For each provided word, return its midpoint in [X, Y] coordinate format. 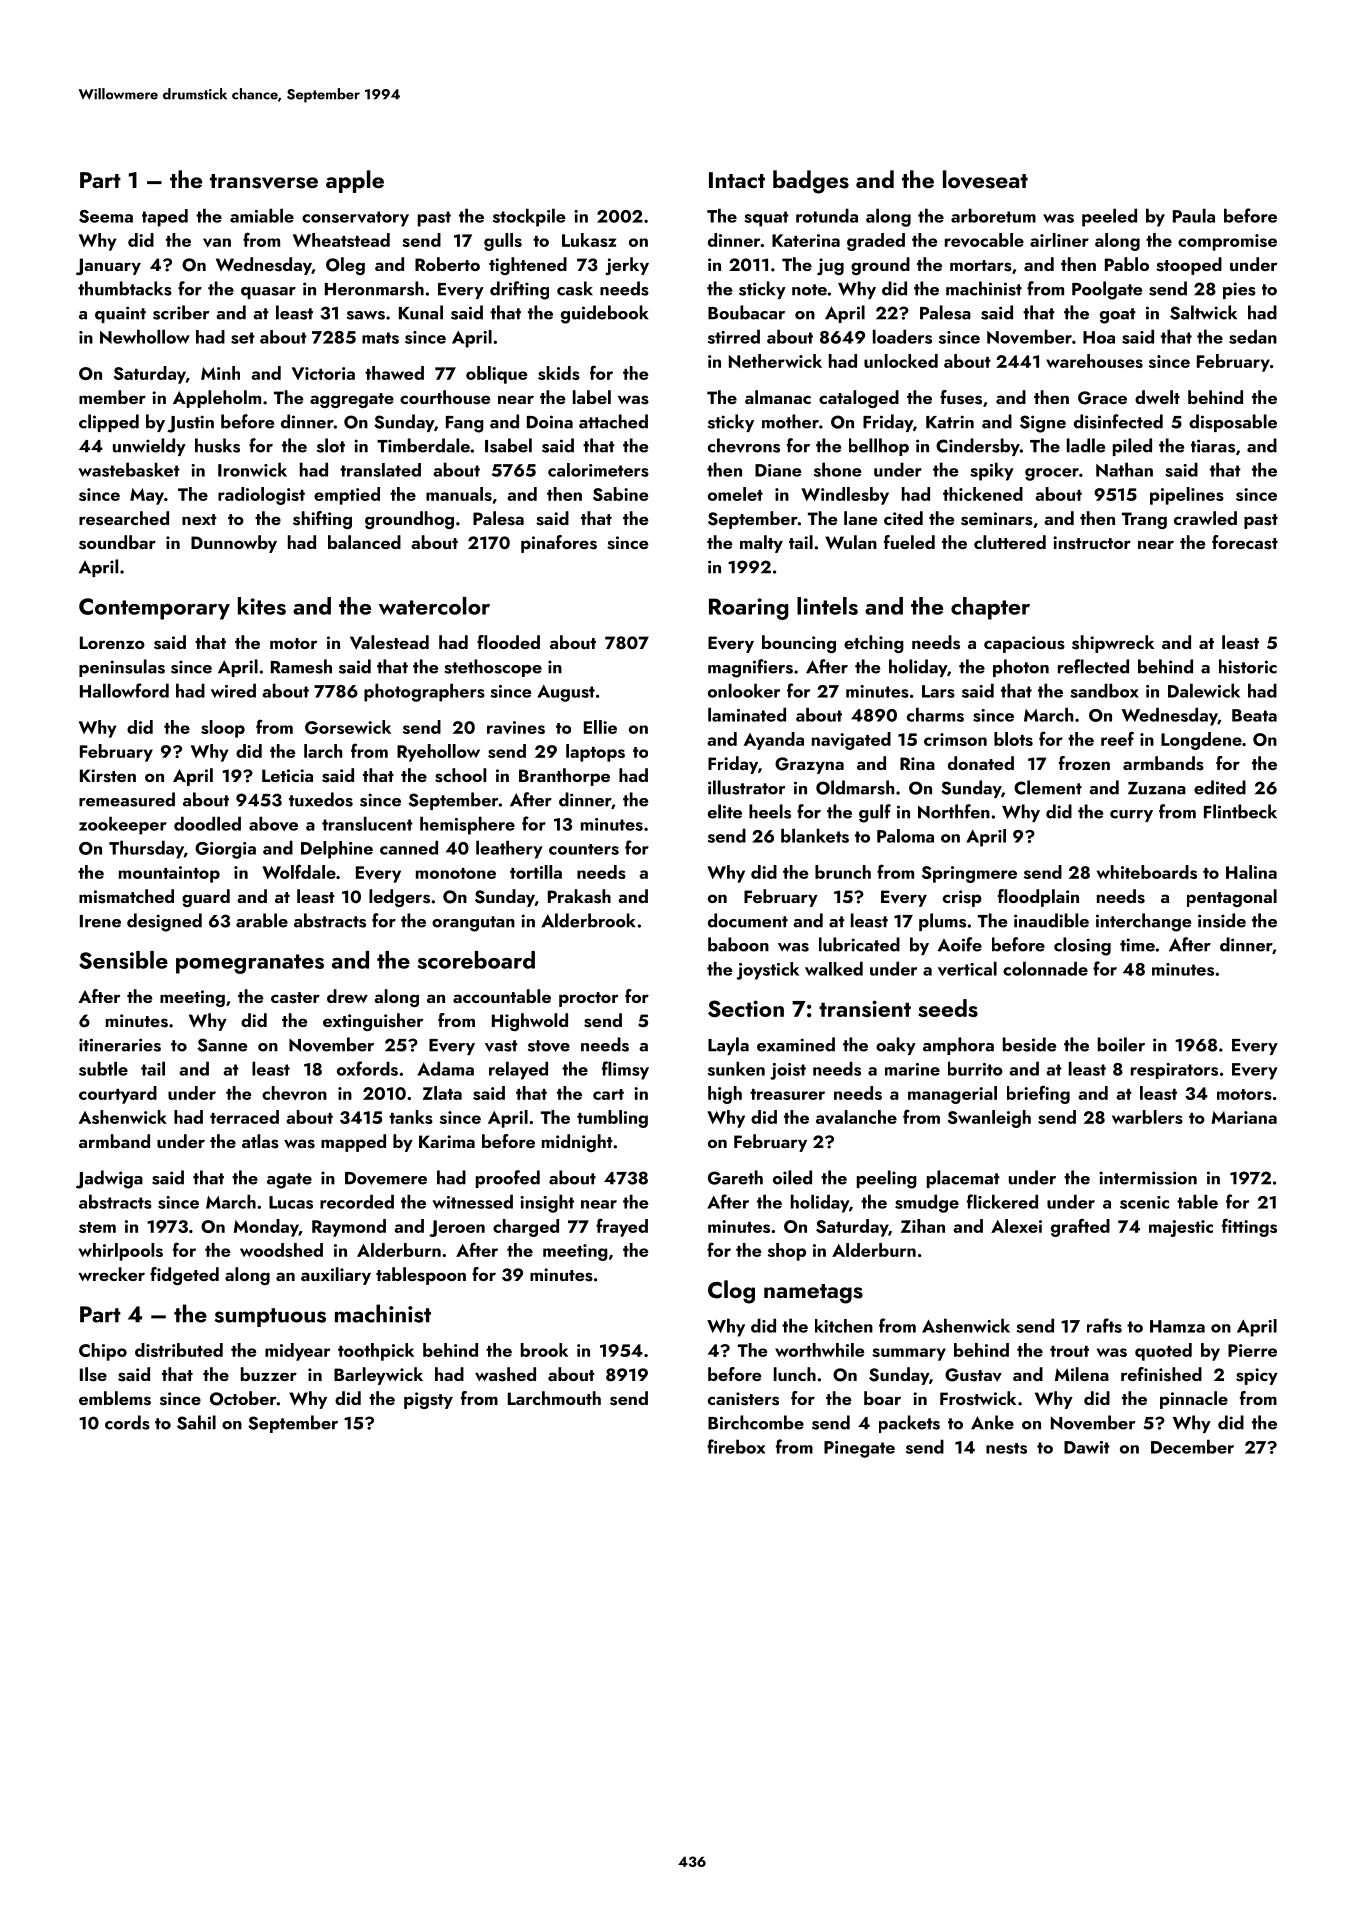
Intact [737, 180]
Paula [1194, 215]
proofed [508, 1179]
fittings [1249, 1227]
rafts [1104, 1325]
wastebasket [129, 469]
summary [909, 1354]
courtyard [118, 1095]
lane [860, 518]
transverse [264, 181]
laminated [747, 714]
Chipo [103, 1352]
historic [1248, 666]
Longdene [1201, 741]
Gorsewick [348, 727]
